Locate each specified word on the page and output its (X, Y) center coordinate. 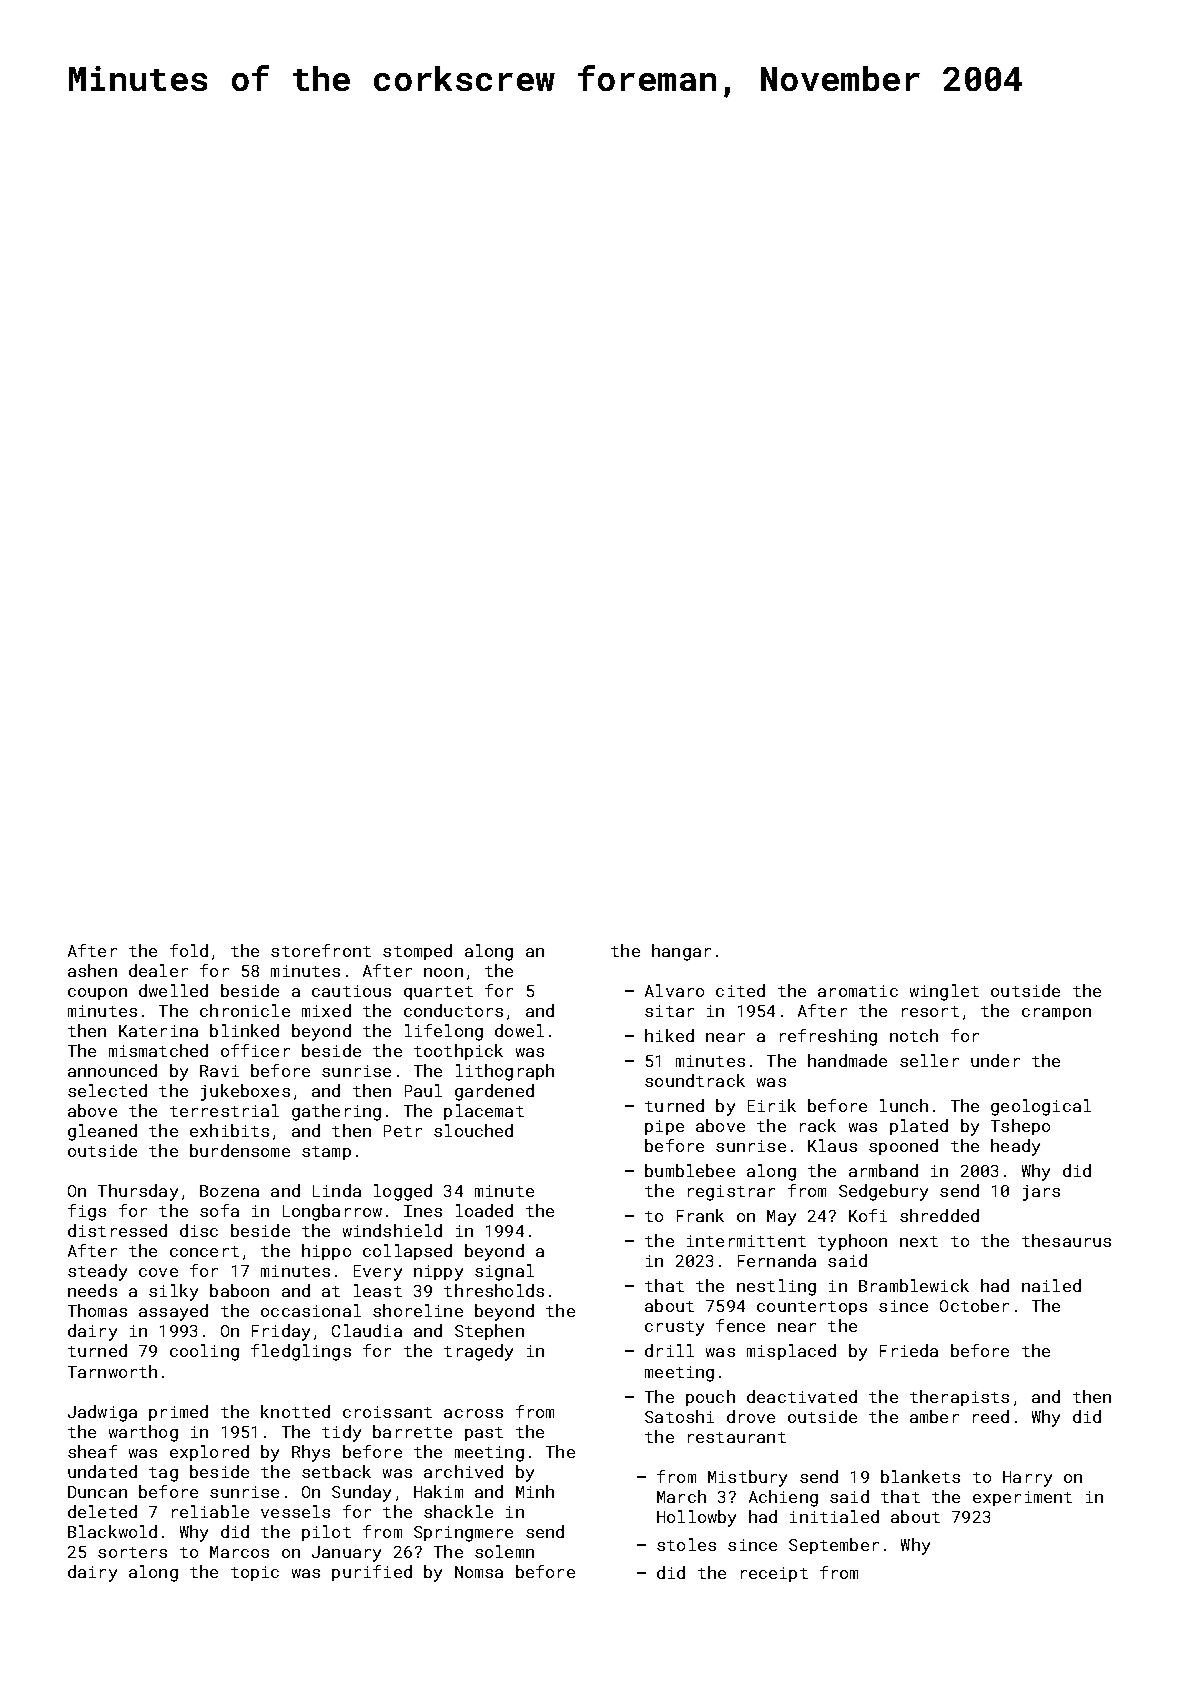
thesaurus (1066, 1240)
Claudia (367, 1330)
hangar (681, 952)
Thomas (97, 1310)
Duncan (97, 1492)
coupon (97, 994)
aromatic (858, 991)
